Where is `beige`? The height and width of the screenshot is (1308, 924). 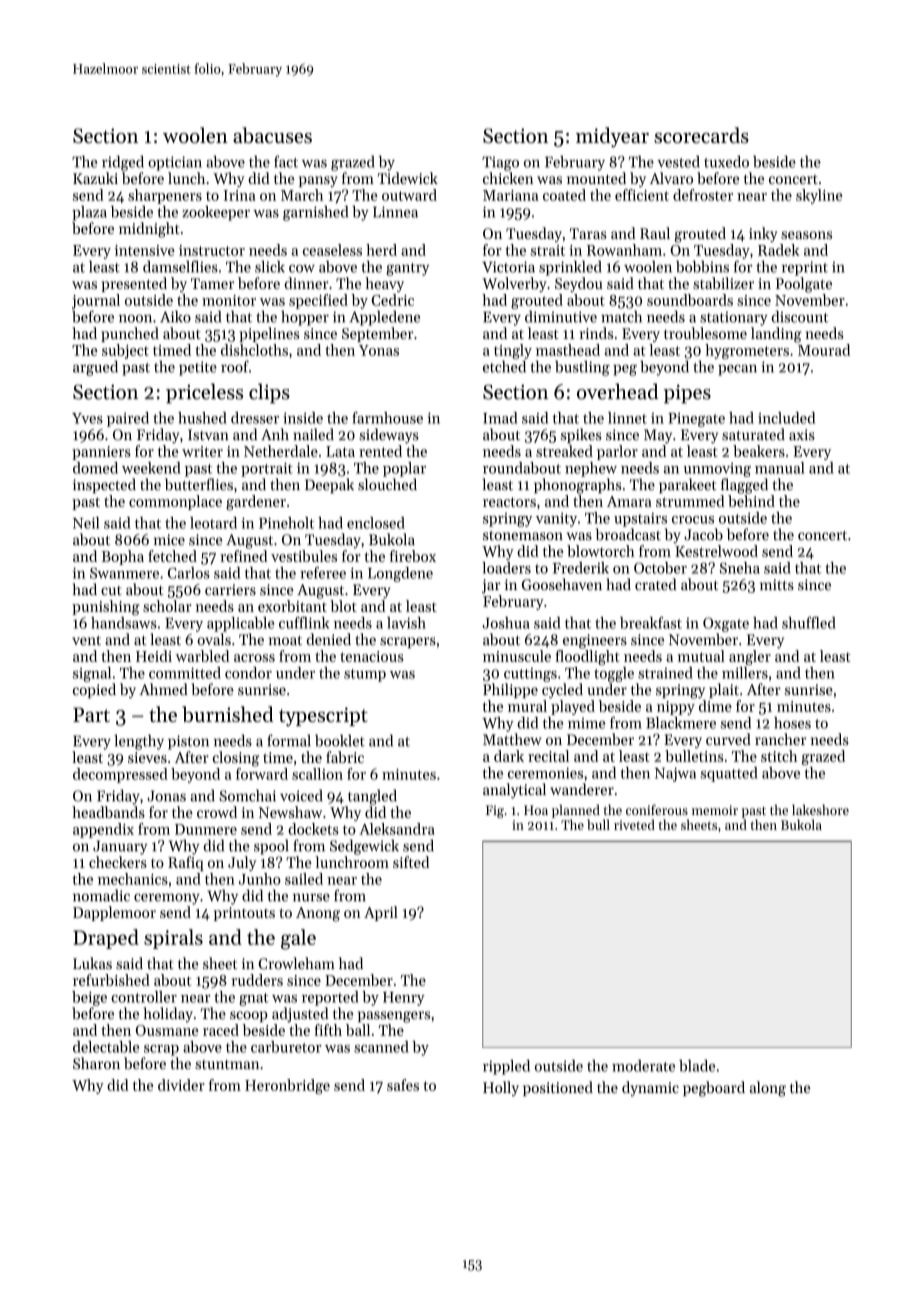
beige is located at coordinates (89, 998).
